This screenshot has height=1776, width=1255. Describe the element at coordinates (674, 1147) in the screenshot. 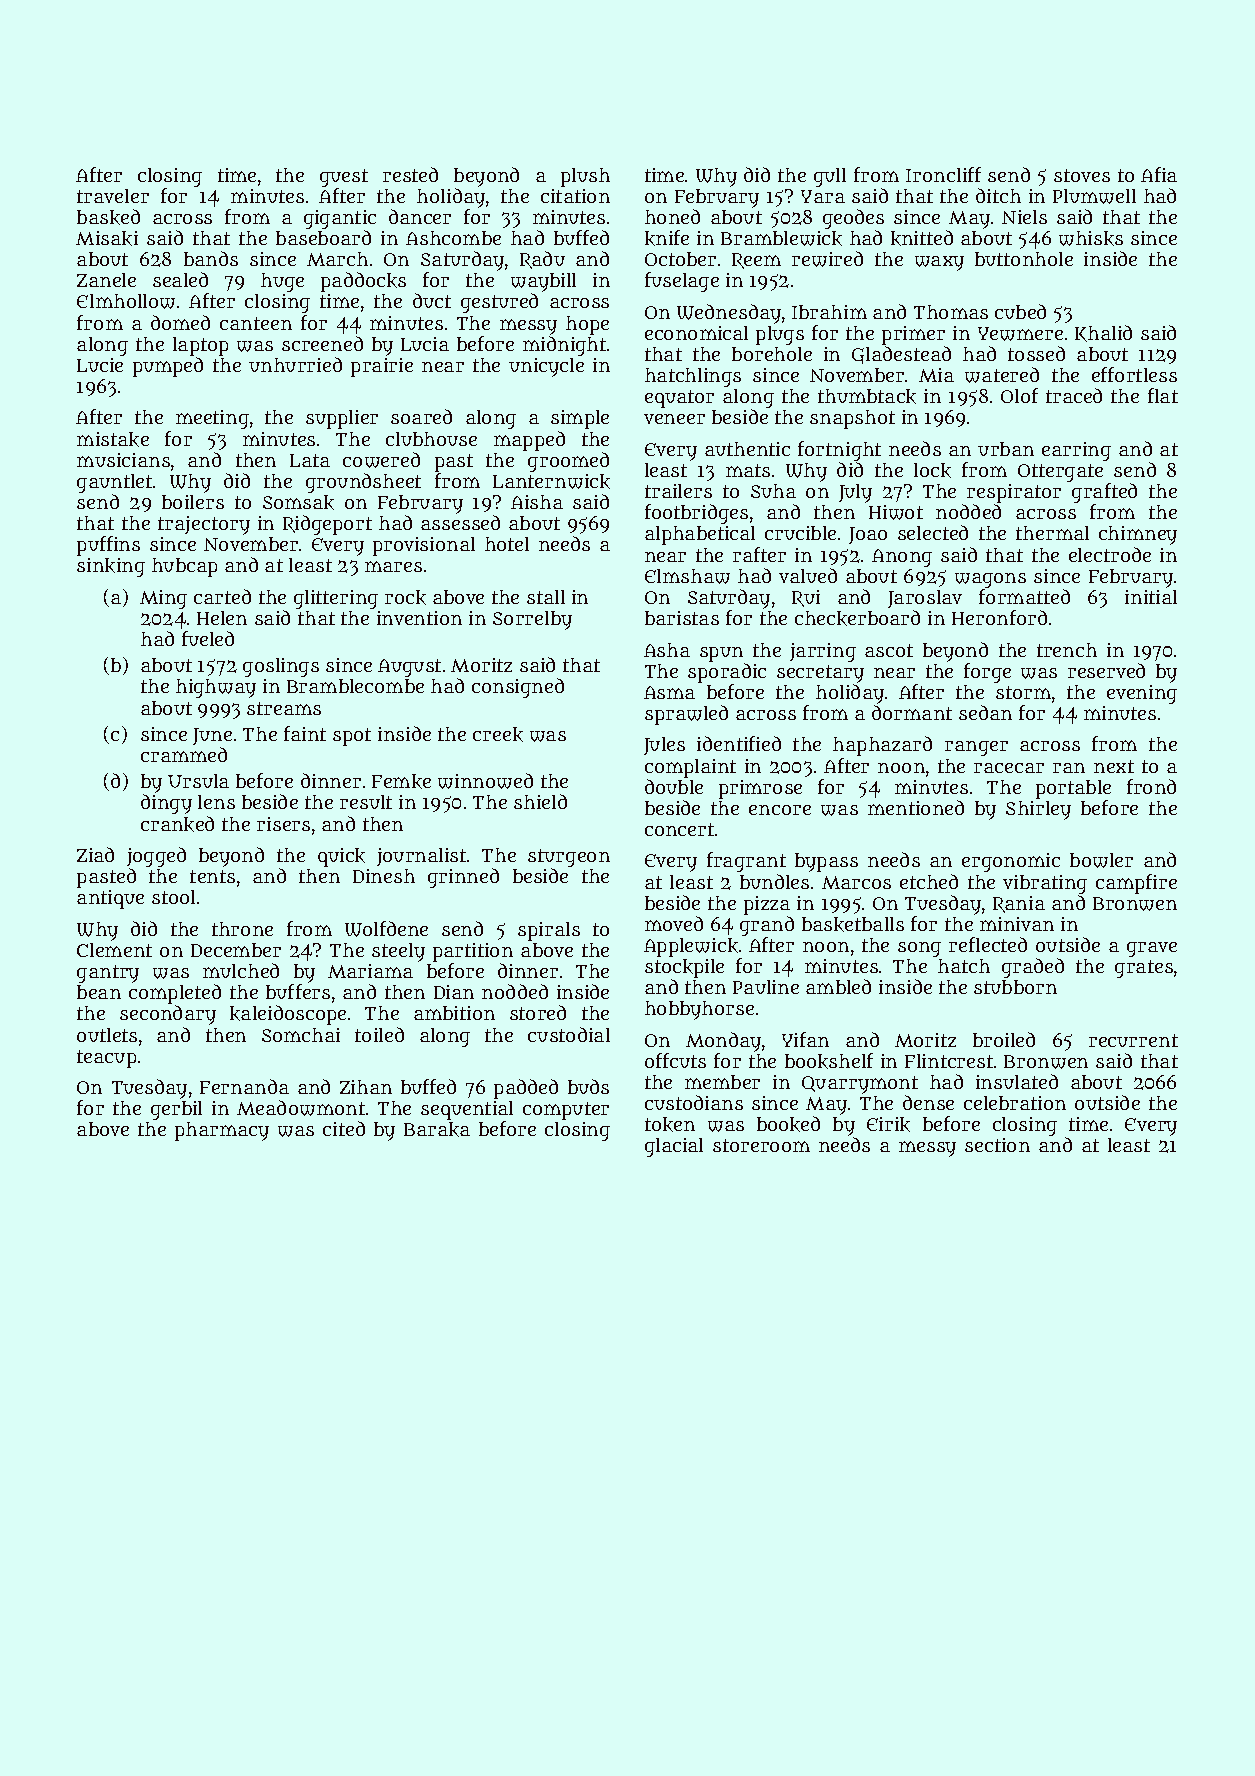

I see `glacial` at that location.
